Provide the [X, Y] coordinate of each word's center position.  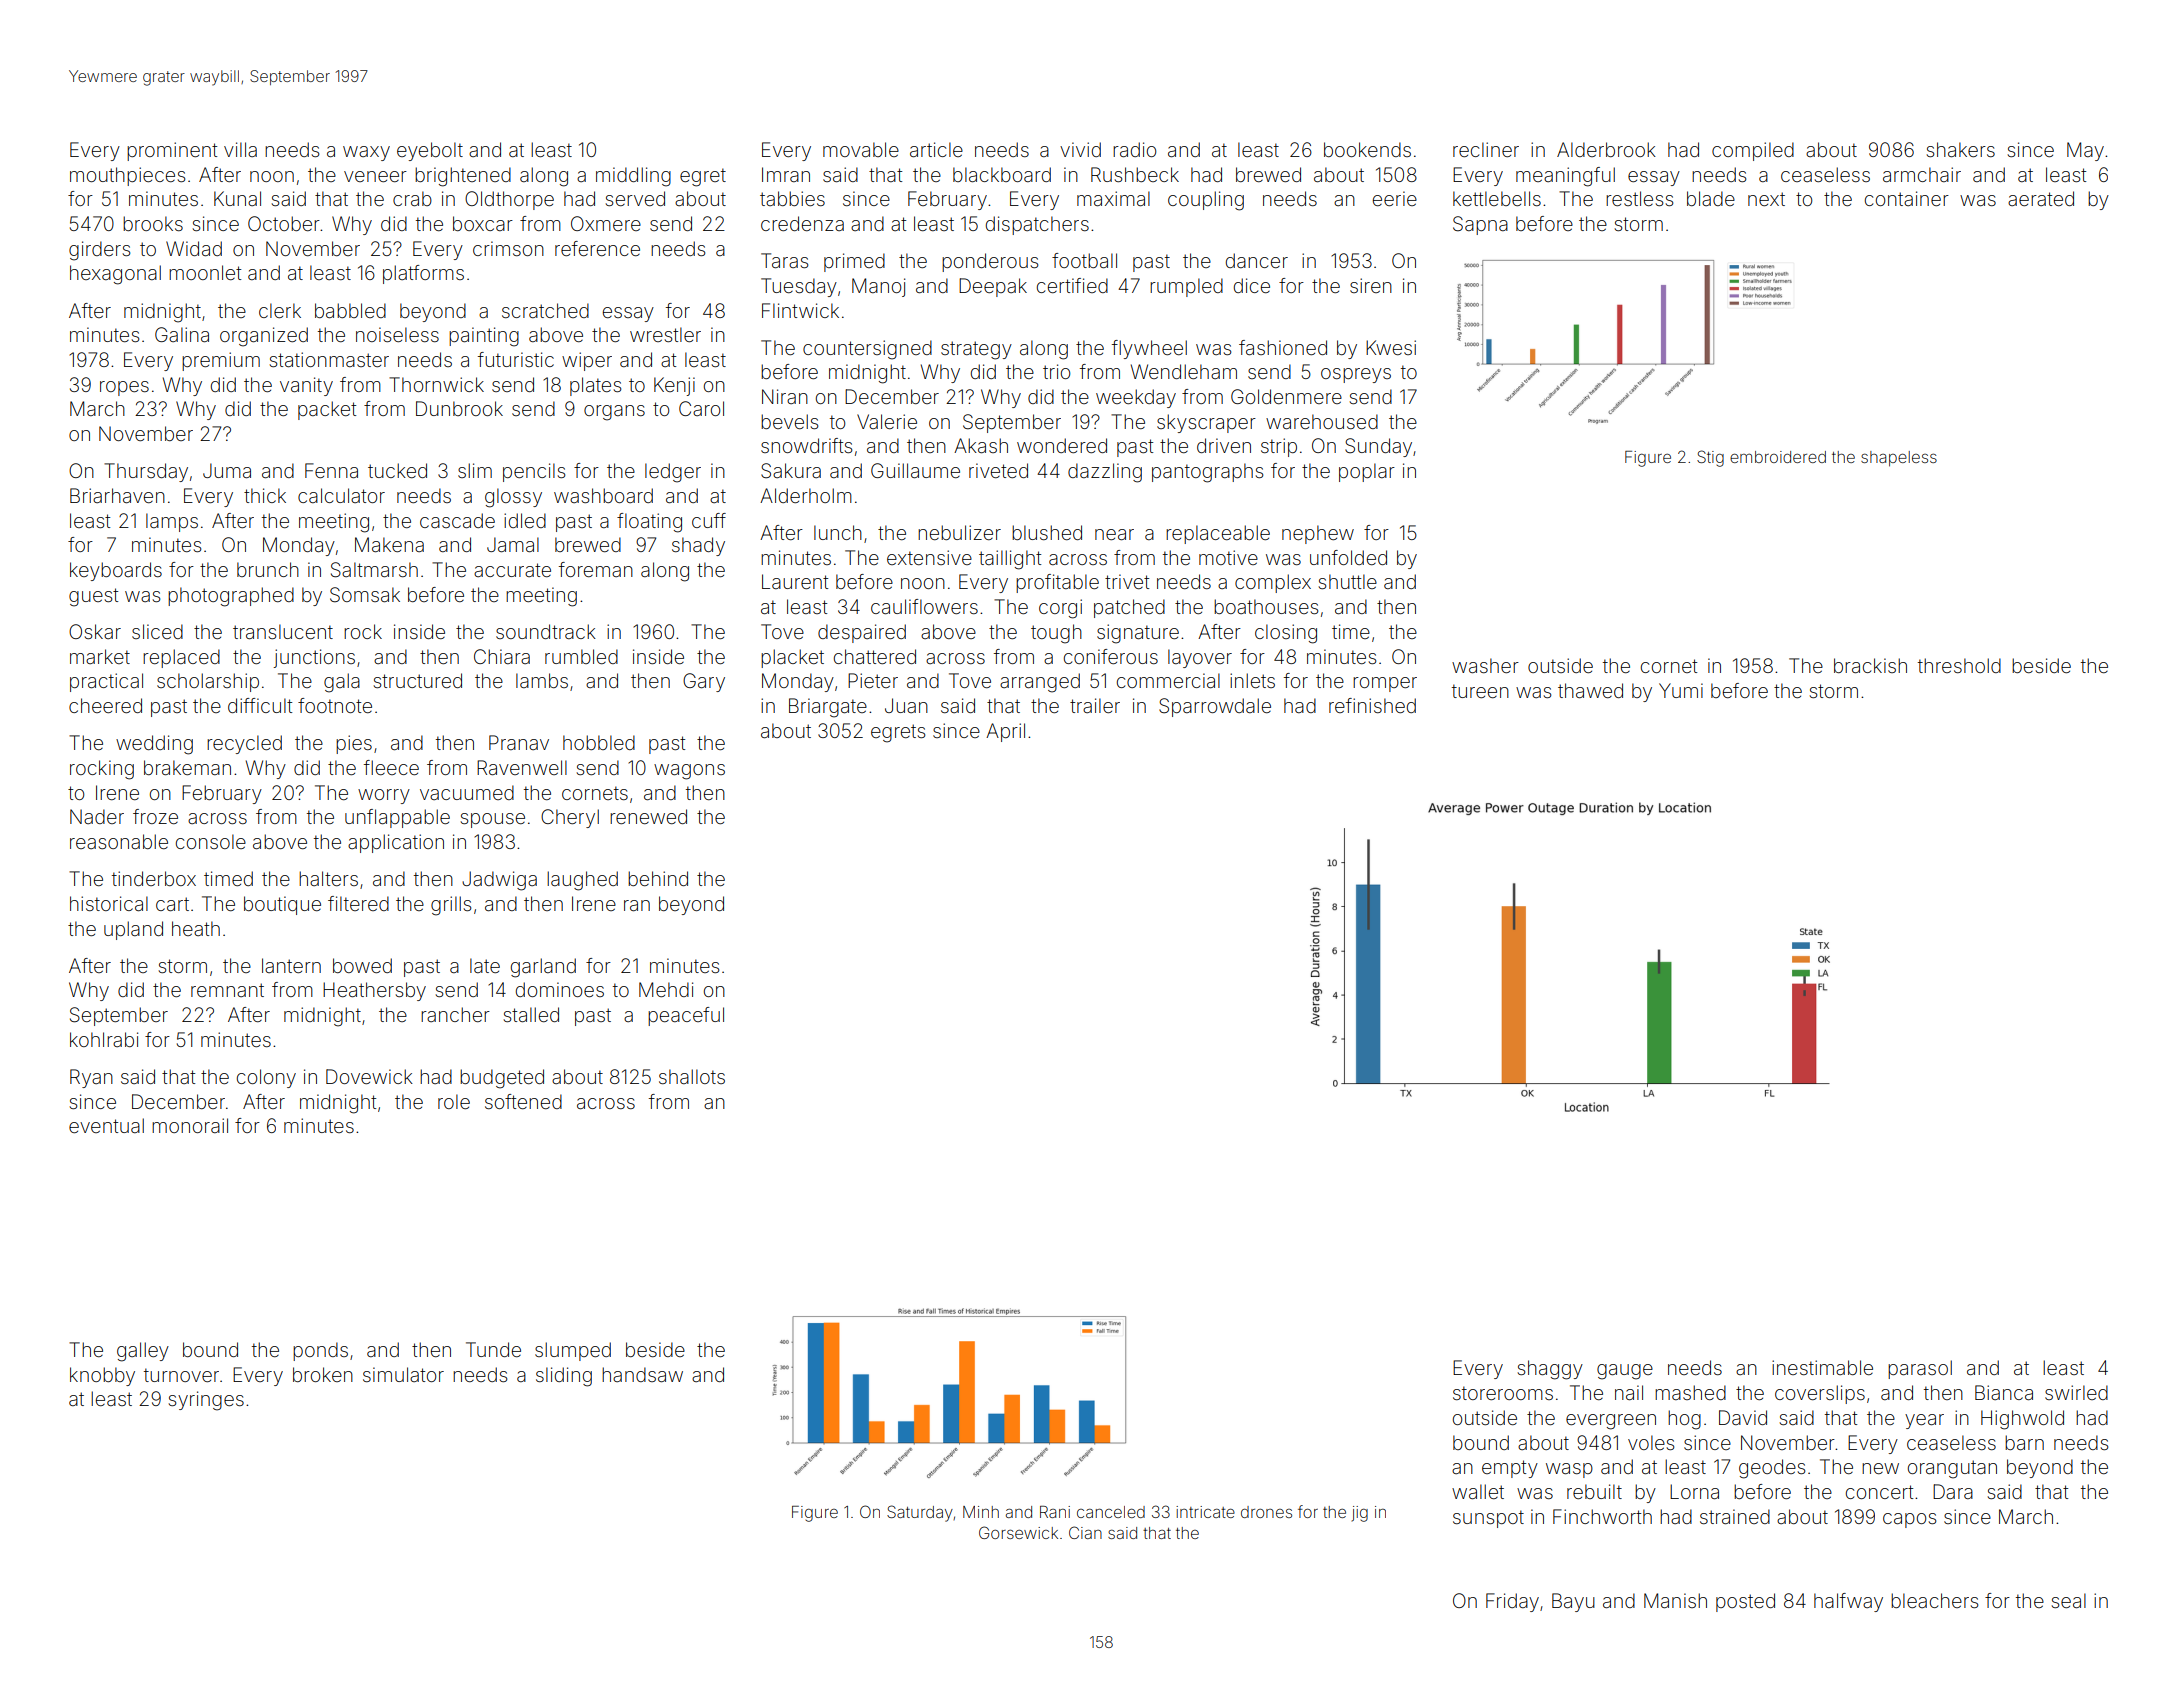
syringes [206, 1401]
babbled [350, 310]
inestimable [1822, 1367]
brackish [1870, 665]
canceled [1111, 1512]
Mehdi [666, 989]
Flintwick [800, 310]
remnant [227, 990]
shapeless [1899, 459]
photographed [231, 597]
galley [143, 1352]
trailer [1095, 705]
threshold [1959, 665]
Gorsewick [1018, 1532]
